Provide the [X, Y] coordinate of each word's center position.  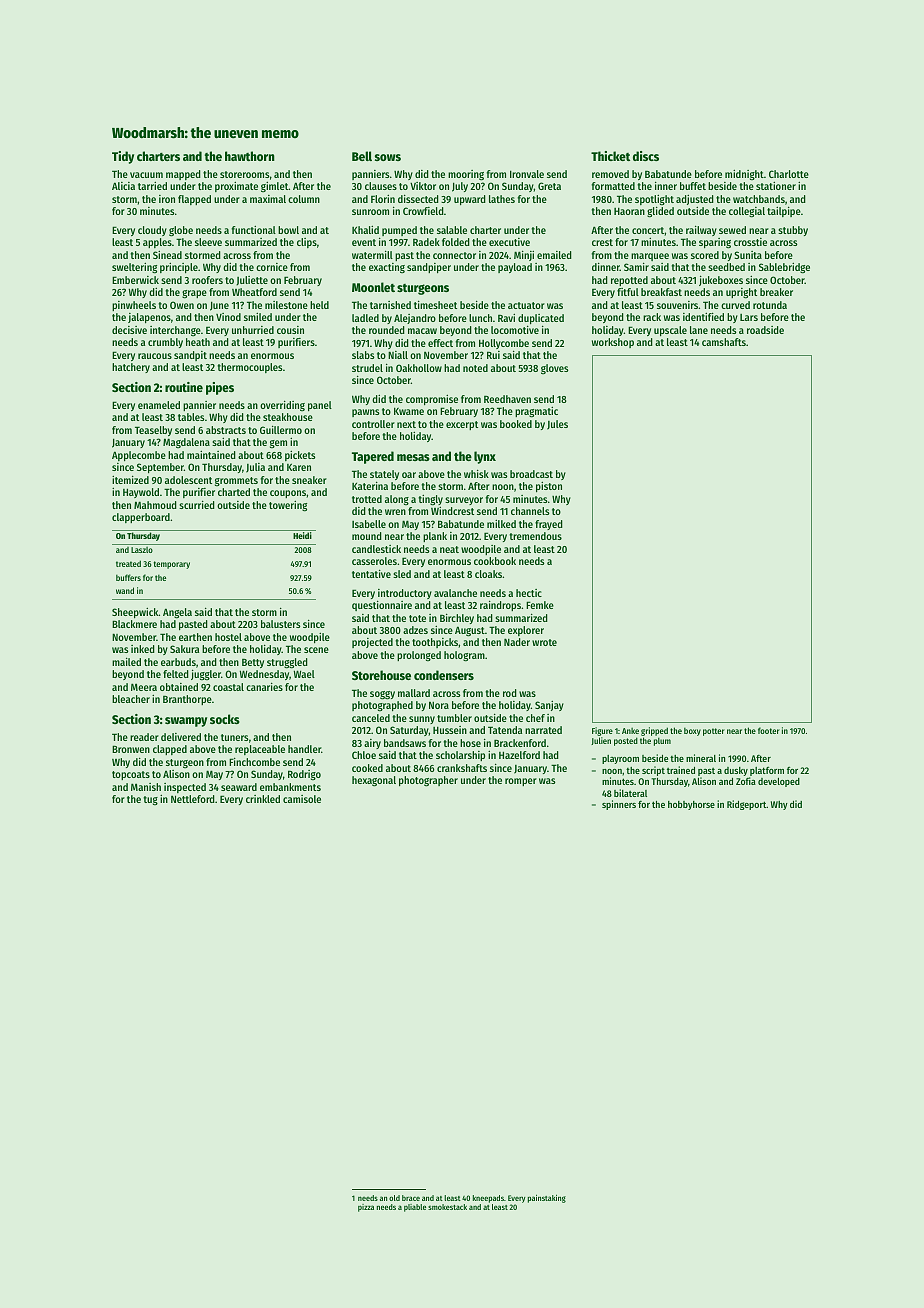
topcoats [131, 775]
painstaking [547, 1199]
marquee [650, 257]
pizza [366, 1208]
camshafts [724, 342]
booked [516, 424]
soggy [382, 695]
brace [411, 1198]
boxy [692, 732]
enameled [159, 405]
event [364, 242]
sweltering [134, 268]
